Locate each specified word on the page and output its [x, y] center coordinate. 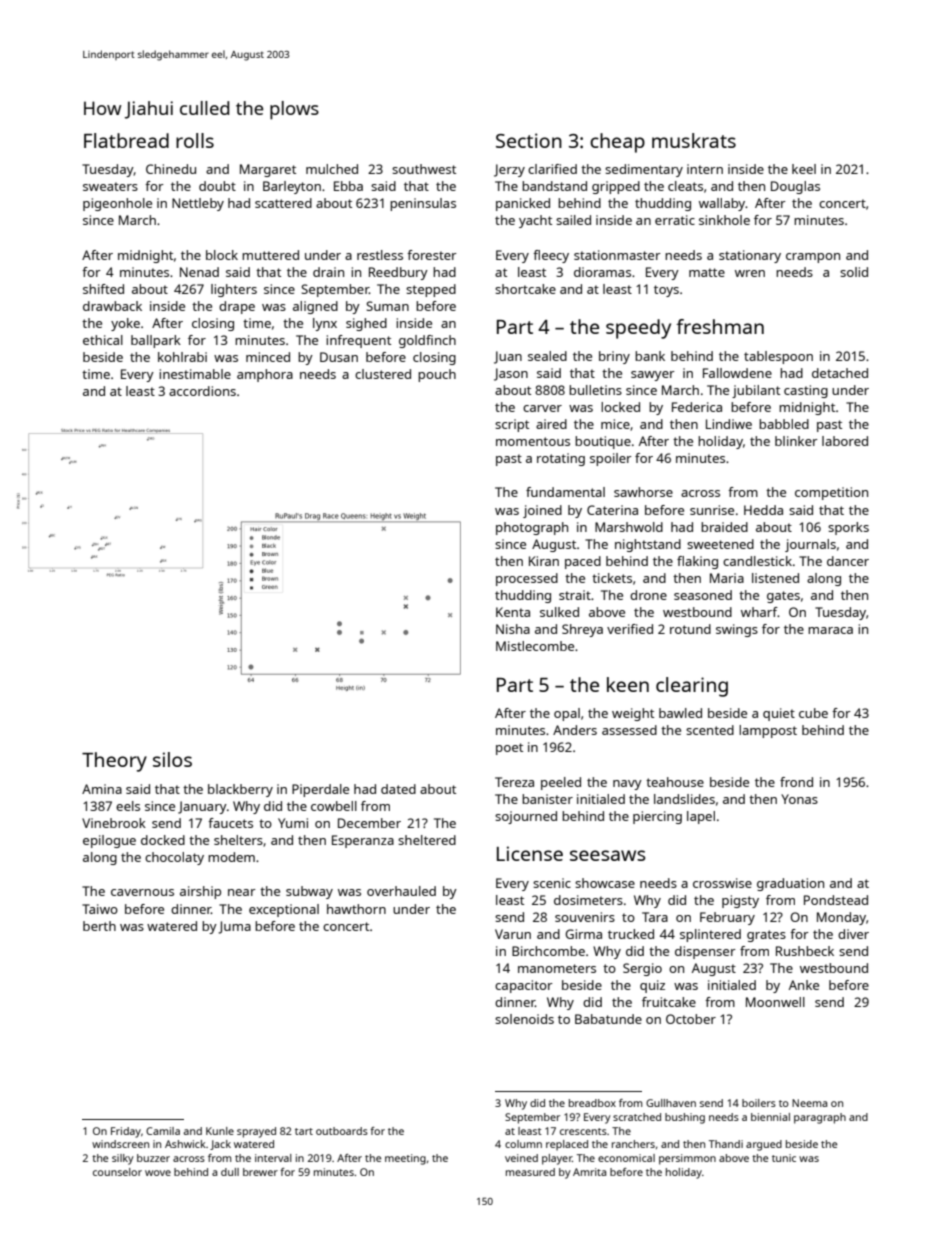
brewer [260, 1172]
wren [750, 273]
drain [328, 272]
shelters [238, 840]
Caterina [612, 510]
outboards [342, 1131]
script [512, 425]
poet [509, 749]
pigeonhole [117, 204]
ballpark [156, 341]
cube [813, 713]
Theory [114, 762]
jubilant [756, 391]
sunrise [712, 510]
